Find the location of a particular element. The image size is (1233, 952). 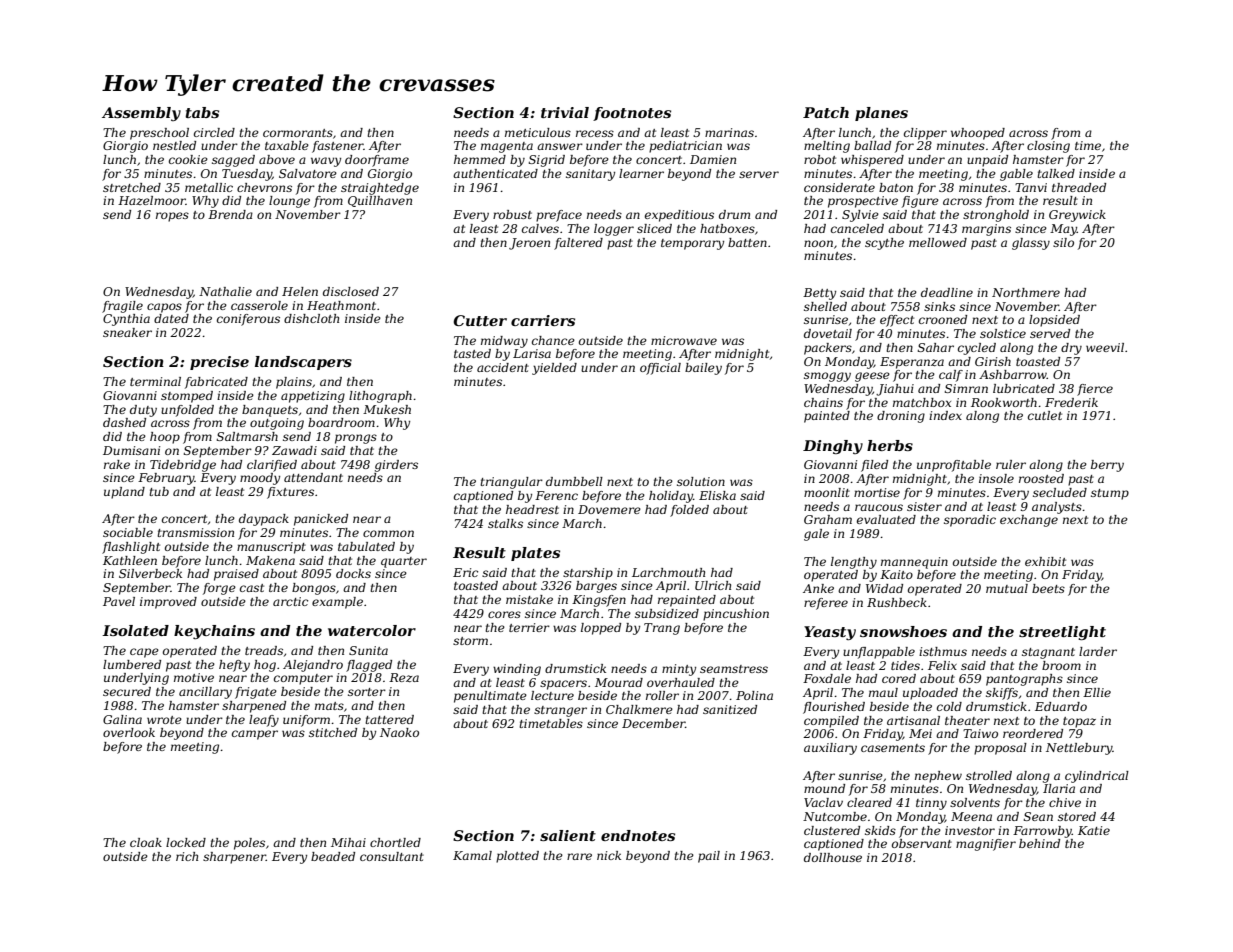

example is located at coordinates (337, 603).
